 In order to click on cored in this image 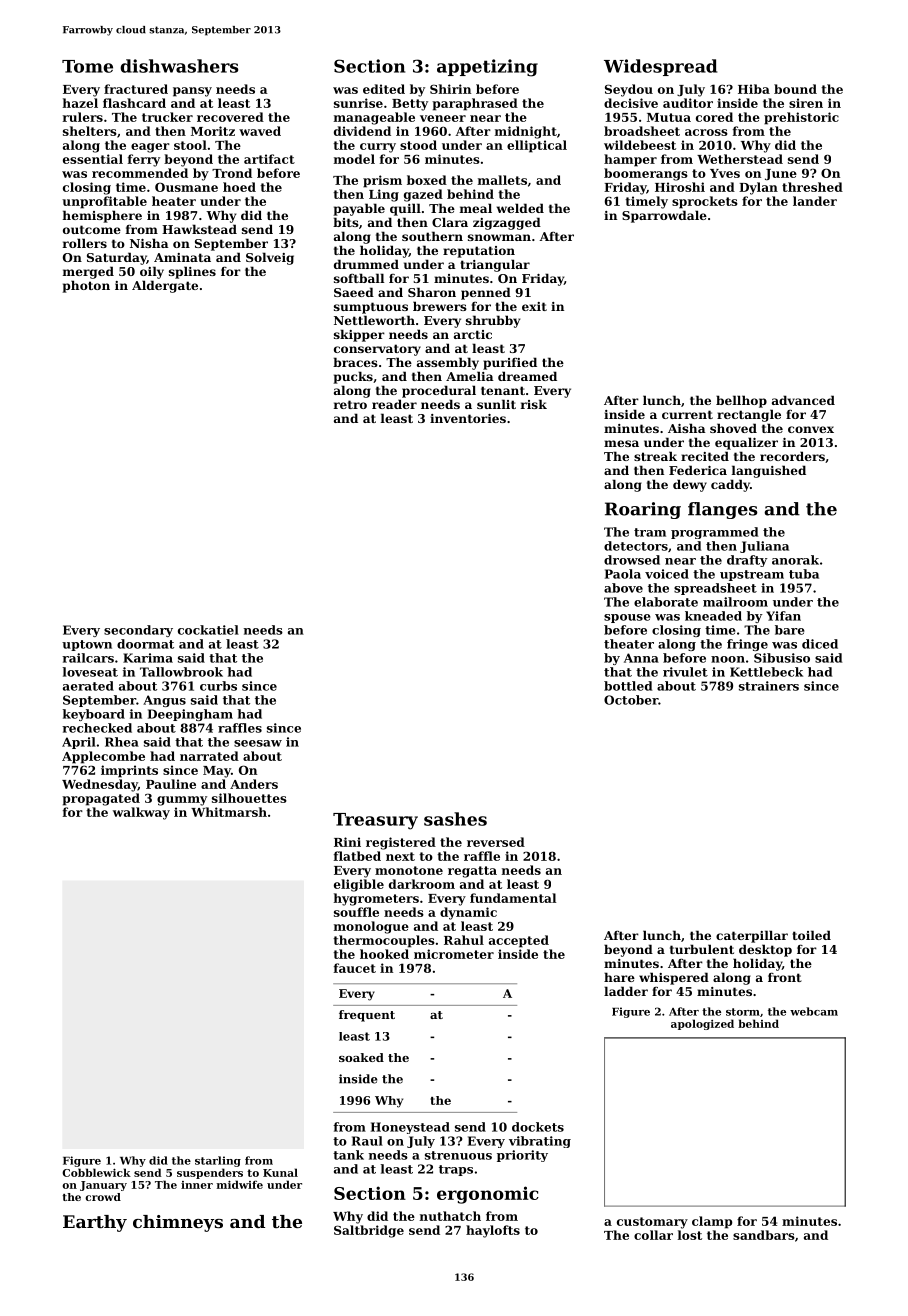, I will do `click(714, 117)`.
